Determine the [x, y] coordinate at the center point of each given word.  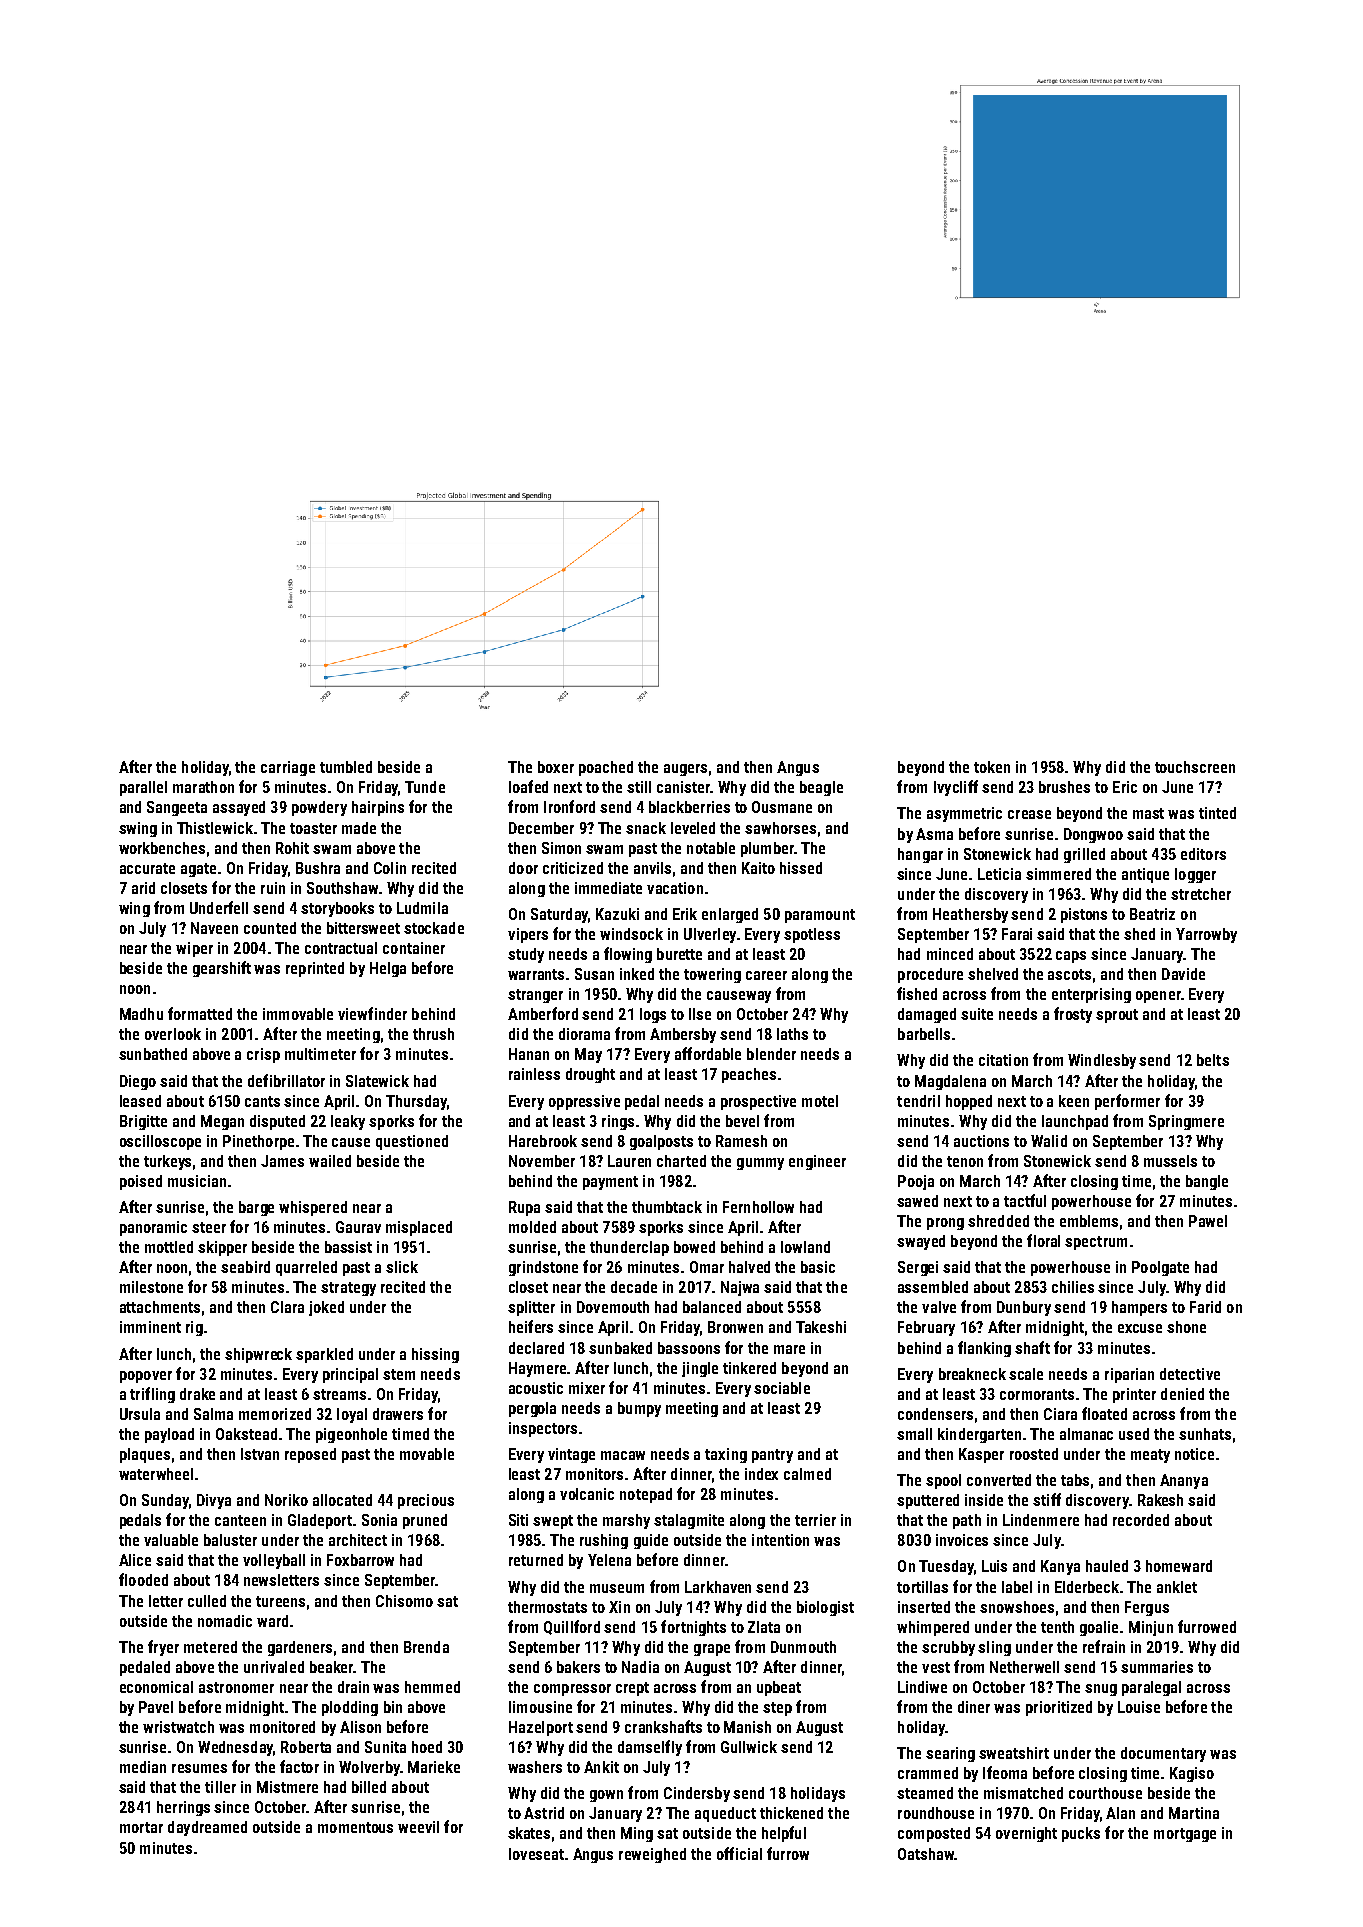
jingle [700, 1369]
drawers [398, 1414]
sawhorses [780, 828]
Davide [1183, 974]
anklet [1177, 1587]
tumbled [346, 767]
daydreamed [207, 1828]
